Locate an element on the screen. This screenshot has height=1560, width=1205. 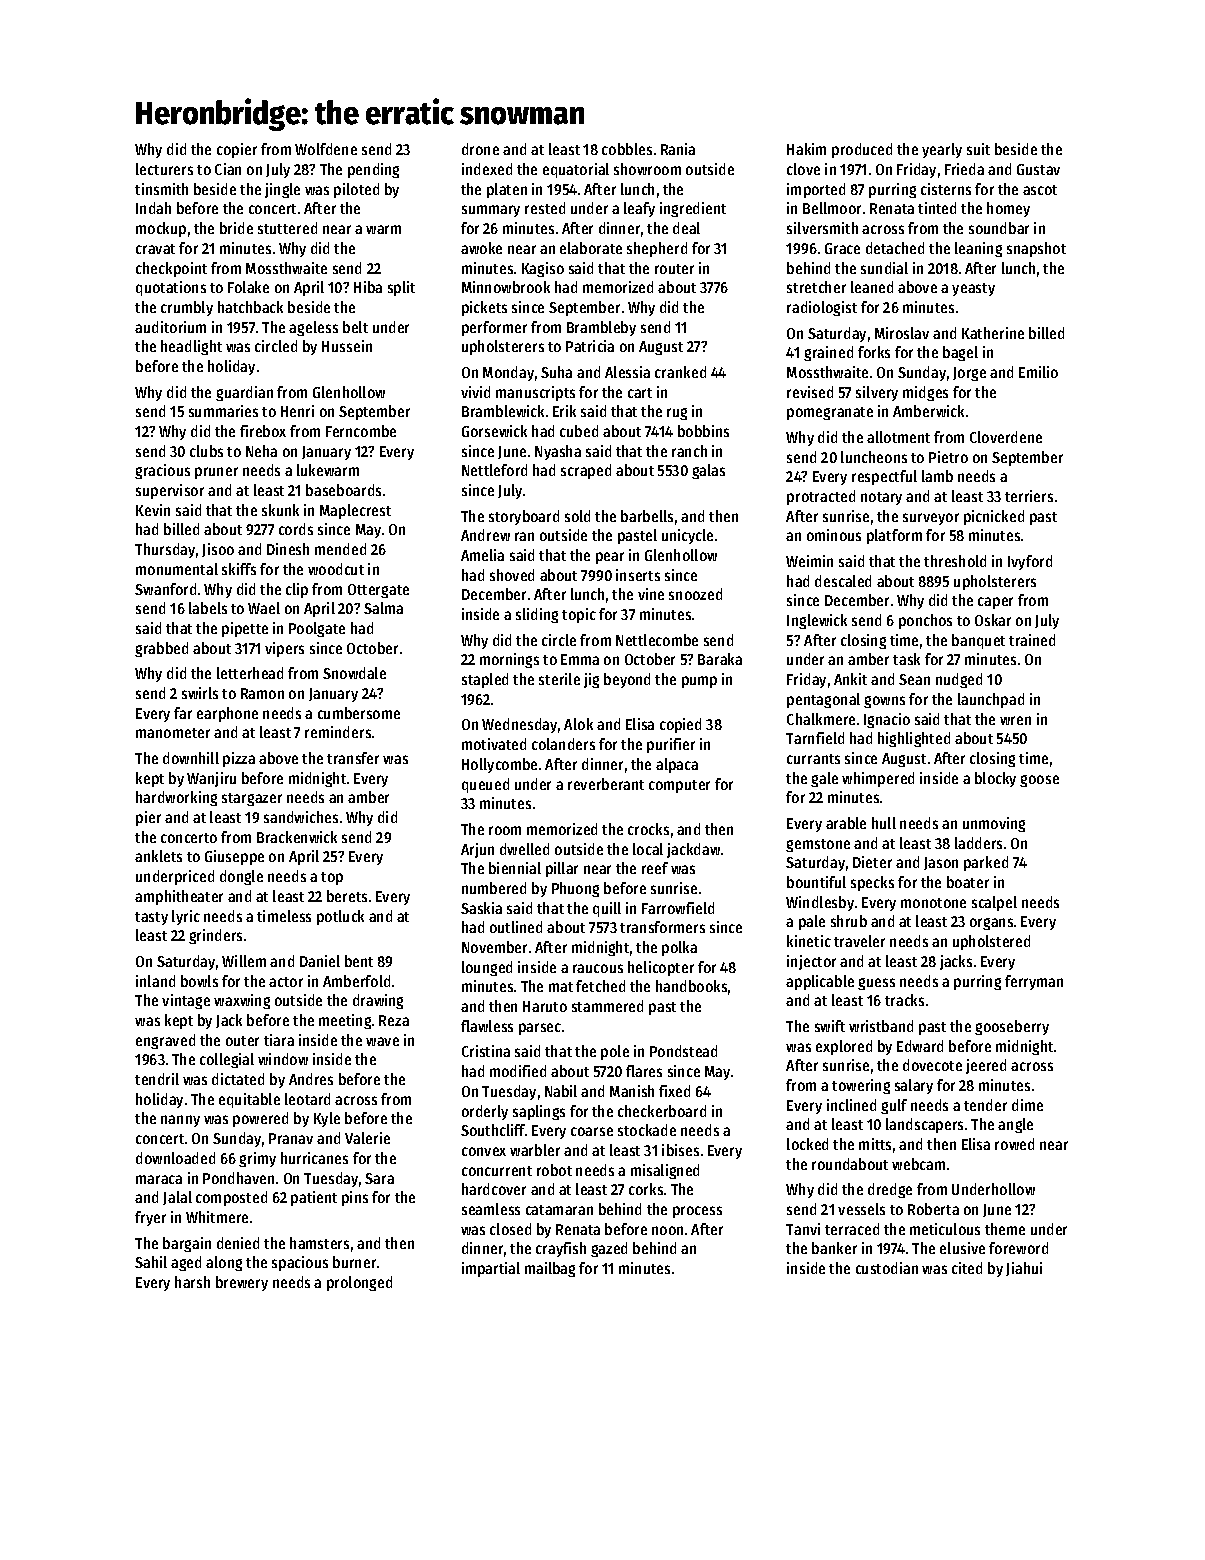
polka is located at coordinates (679, 948).
